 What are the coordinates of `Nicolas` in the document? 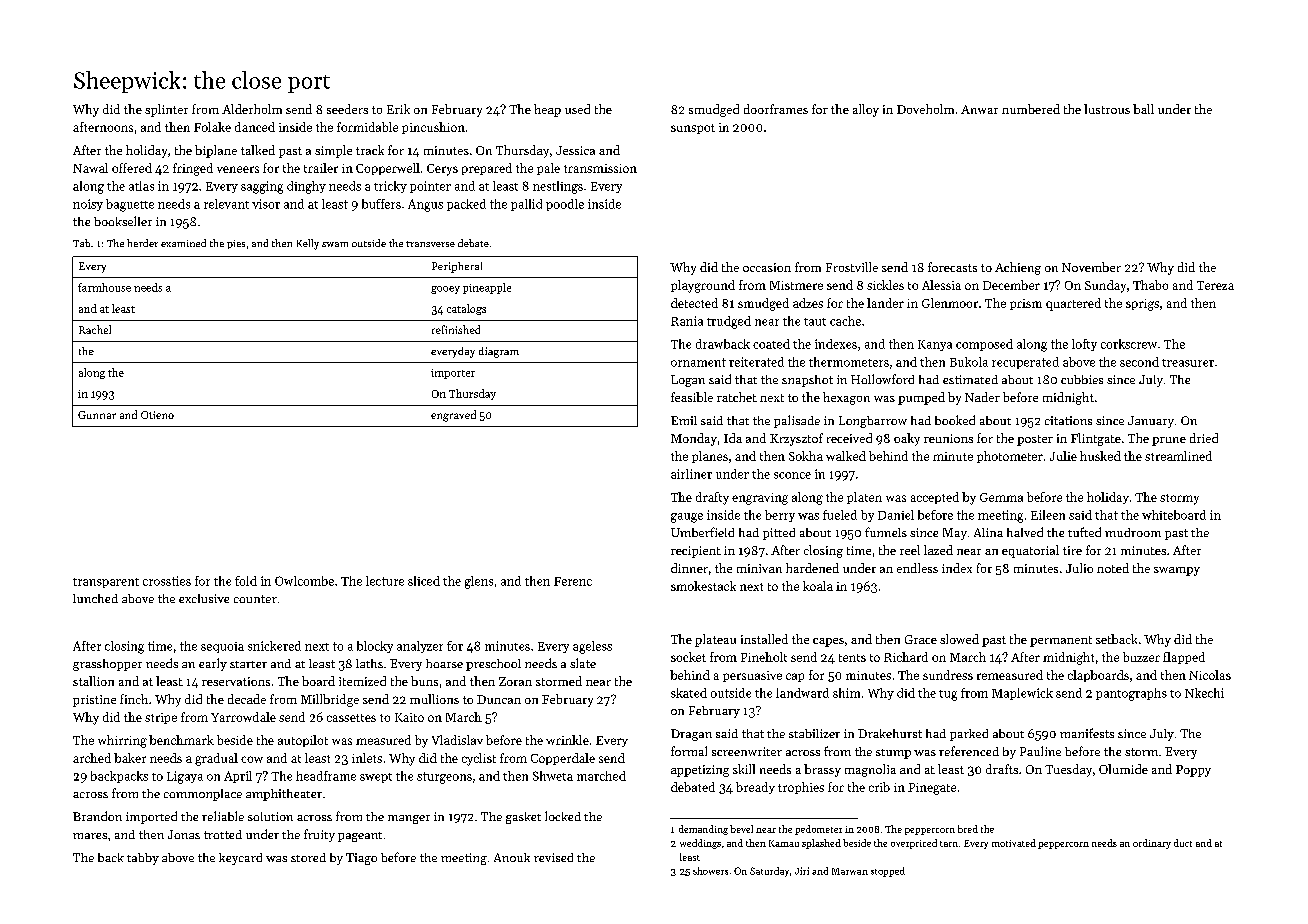 It's located at (1210, 675).
